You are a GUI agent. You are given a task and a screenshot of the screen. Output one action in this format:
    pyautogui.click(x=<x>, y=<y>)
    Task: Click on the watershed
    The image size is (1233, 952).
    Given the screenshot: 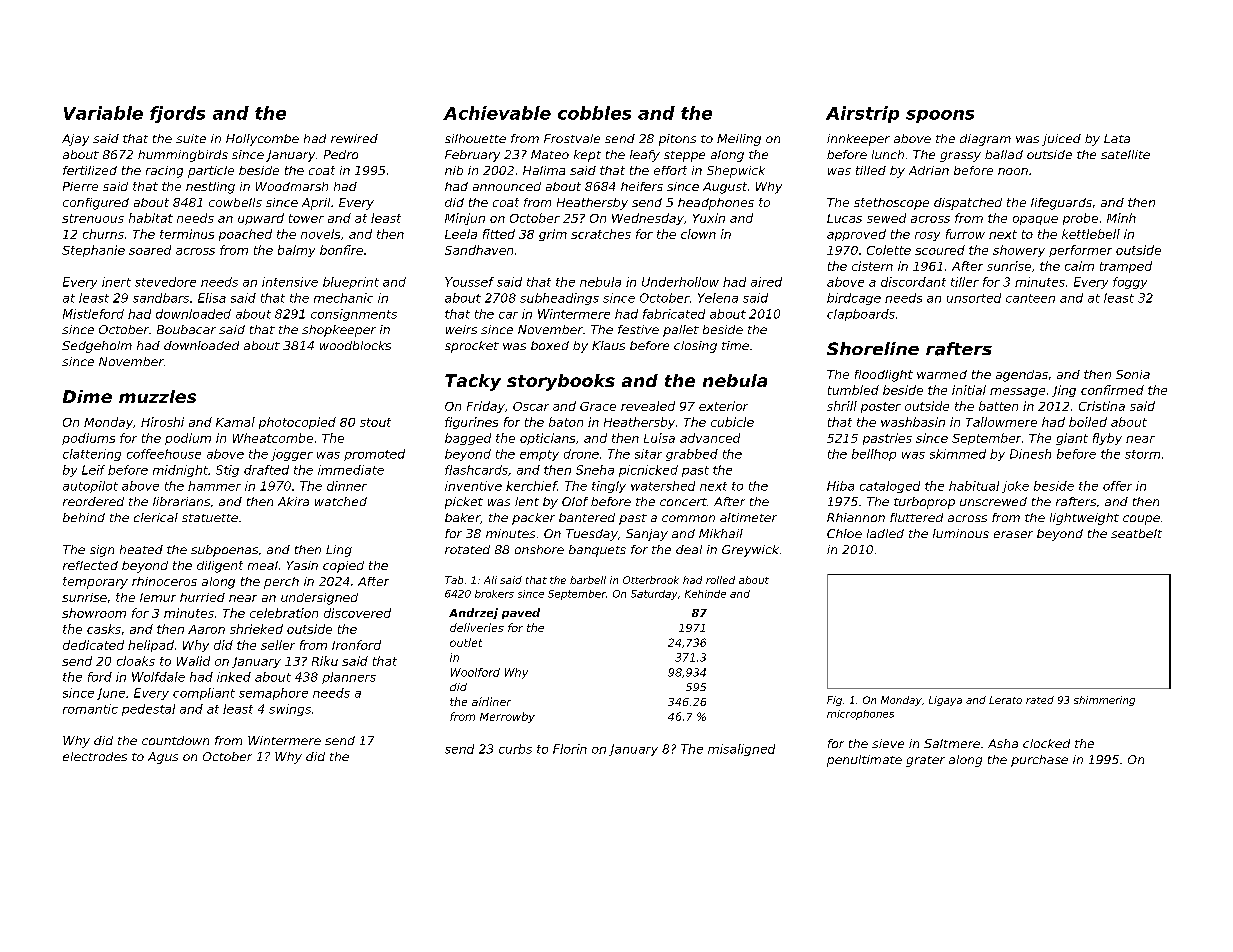 What is the action you would take?
    pyautogui.click(x=663, y=486)
